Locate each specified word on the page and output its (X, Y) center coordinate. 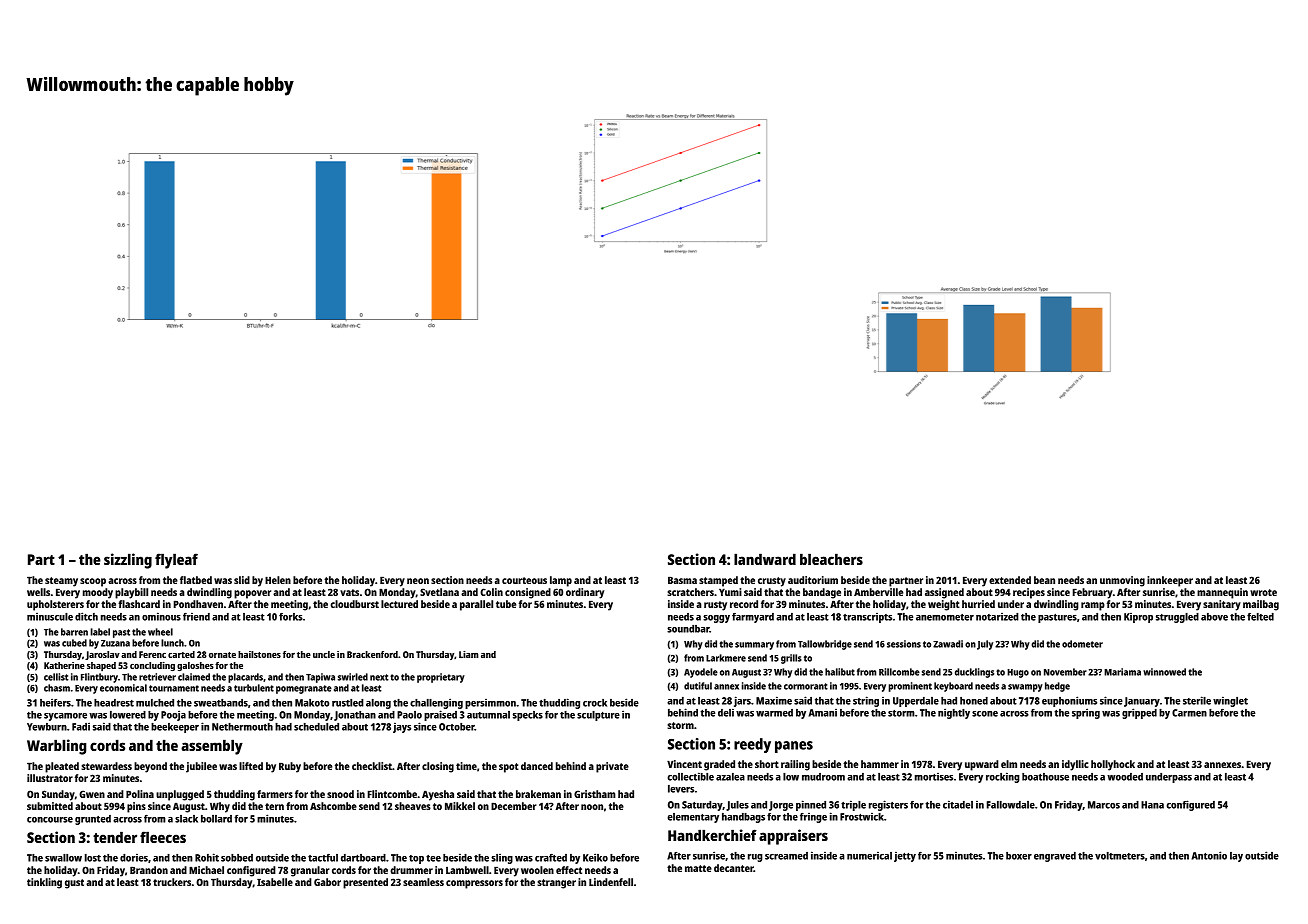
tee (433, 858)
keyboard (953, 687)
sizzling (128, 561)
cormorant (806, 686)
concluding (152, 666)
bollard (216, 819)
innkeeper (1170, 581)
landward (765, 559)
